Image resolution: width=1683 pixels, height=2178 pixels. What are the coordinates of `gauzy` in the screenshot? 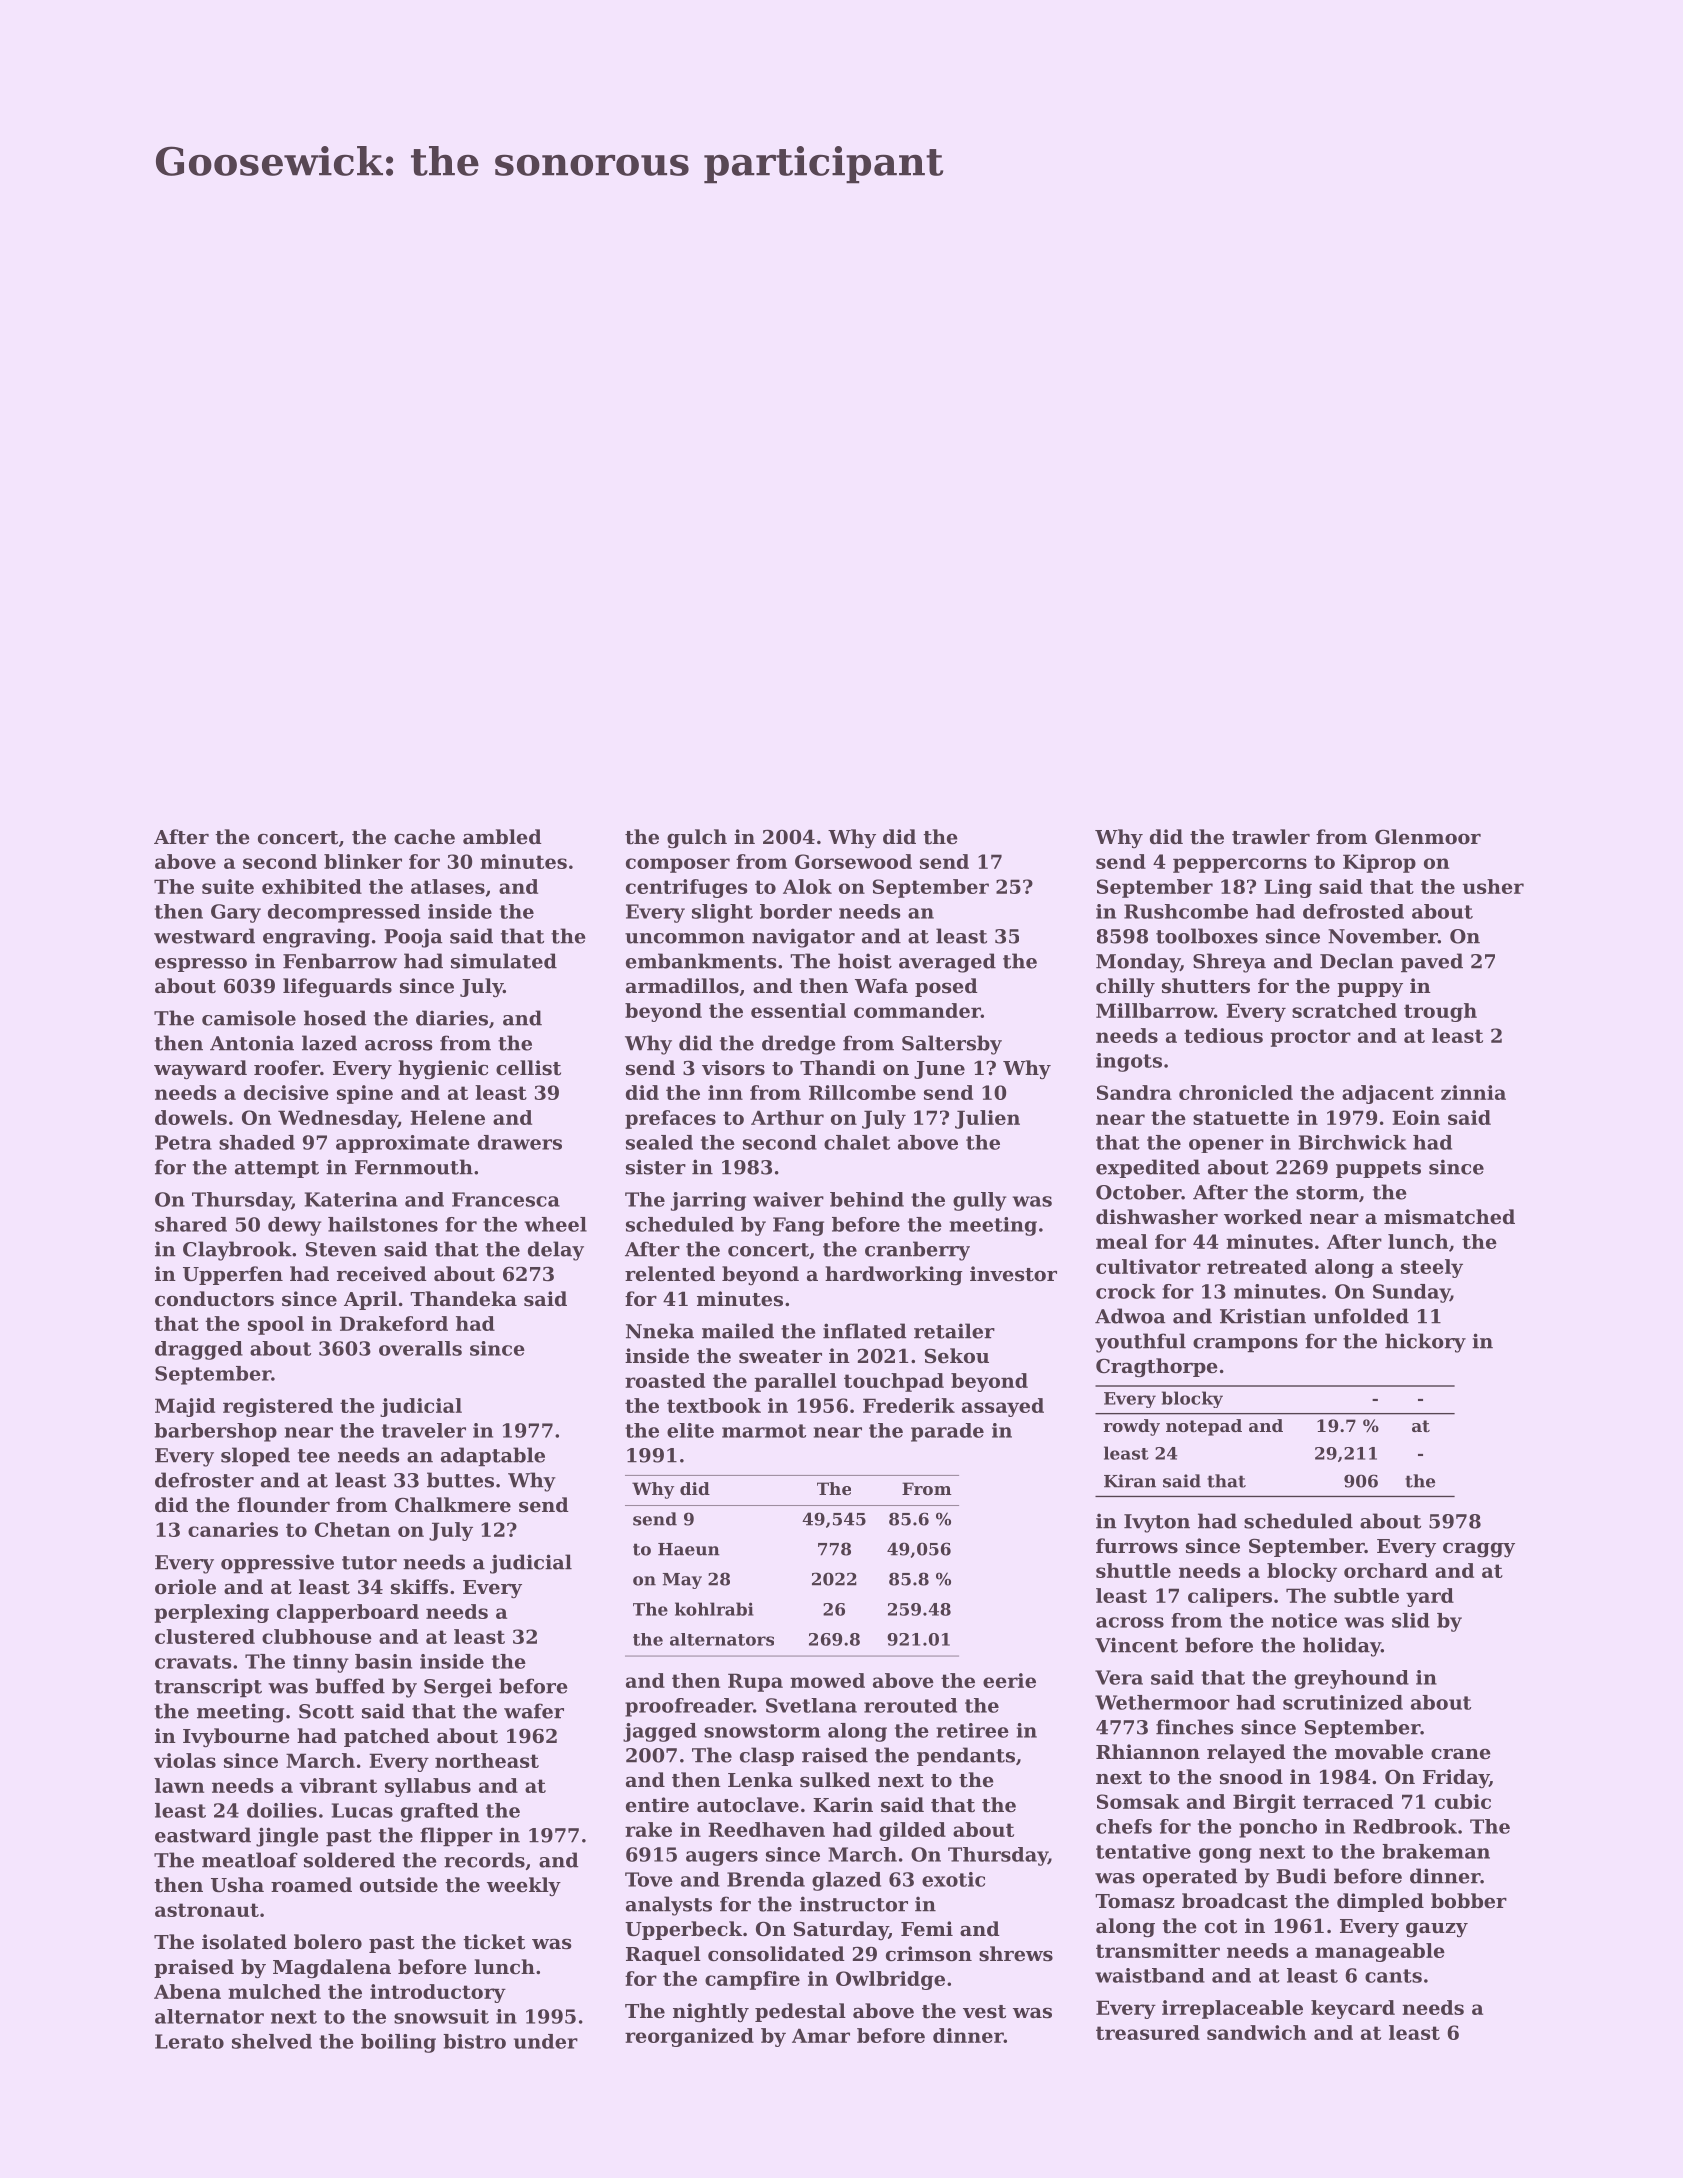 It's located at (1437, 1930).
